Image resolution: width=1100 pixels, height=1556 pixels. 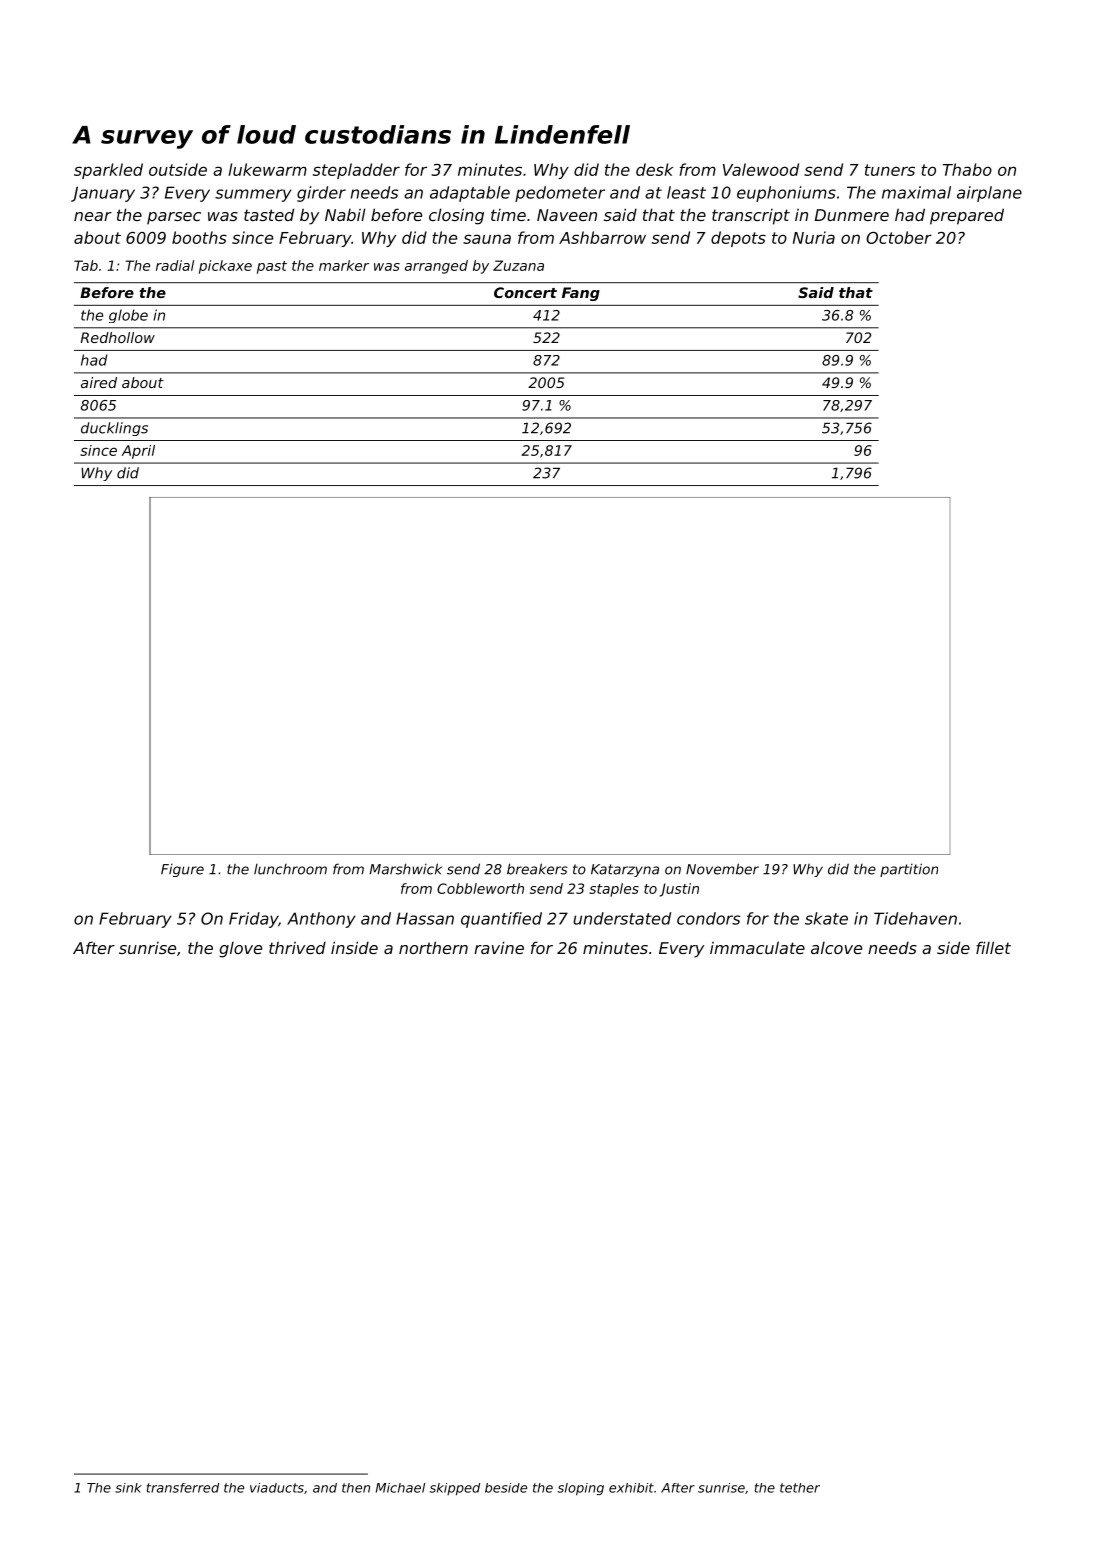 What do you see at coordinates (240, 950) in the document?
I see `glove` at bounding box center [240, 950].
